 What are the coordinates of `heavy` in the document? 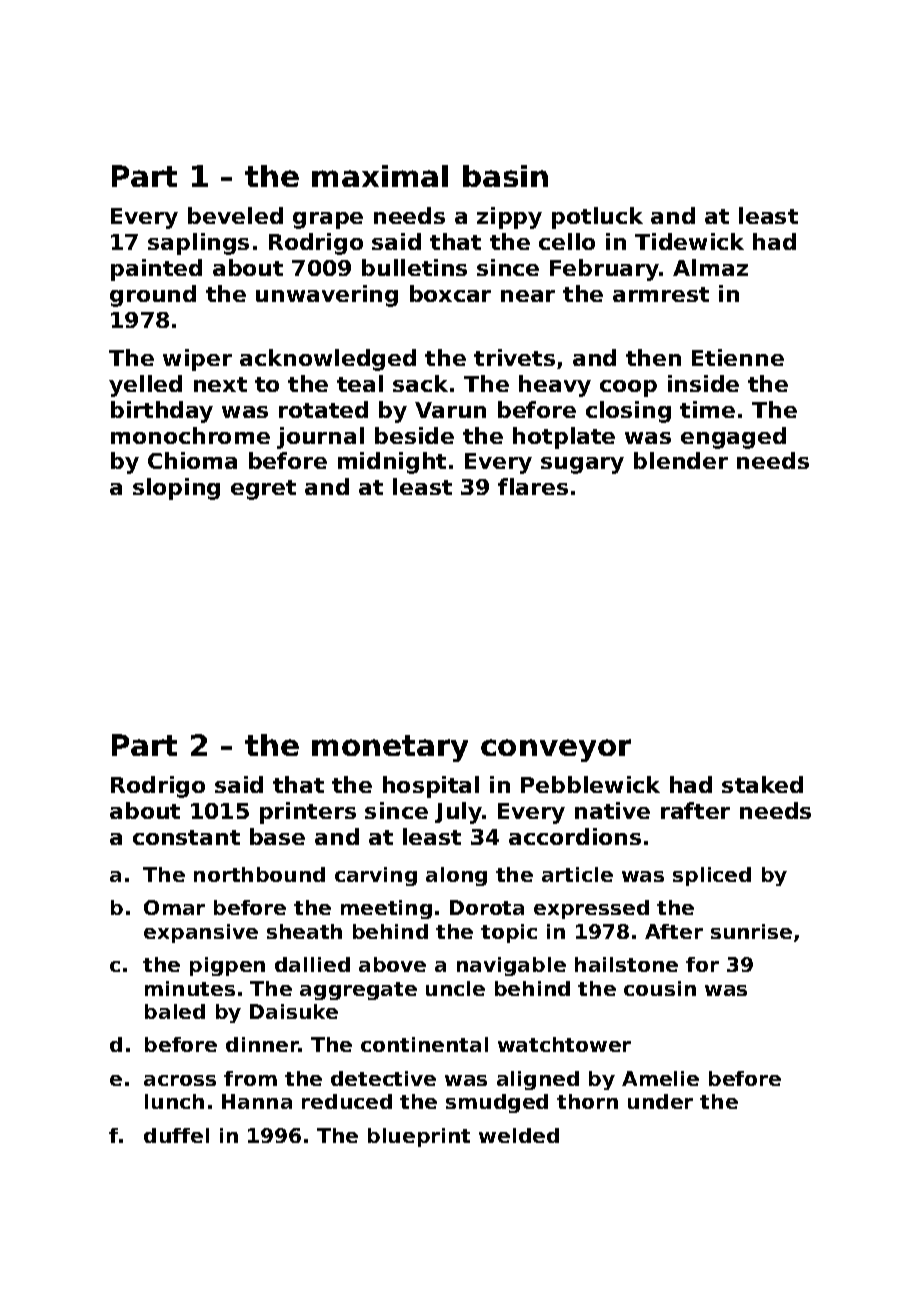 It's located at (555, 386).
